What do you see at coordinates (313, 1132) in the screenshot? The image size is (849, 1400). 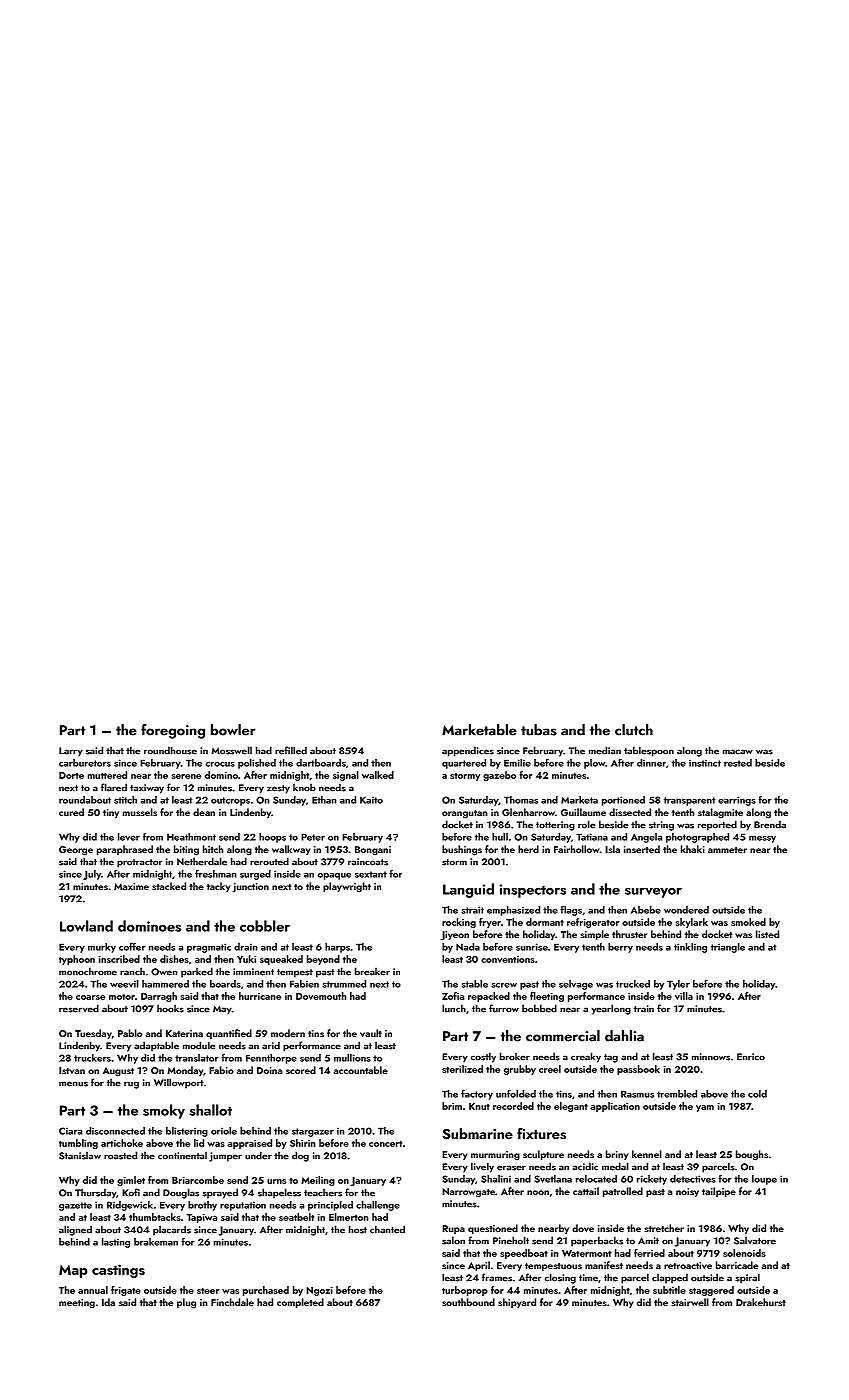 I see `stargazer` at bounding box center [313, 1132].
